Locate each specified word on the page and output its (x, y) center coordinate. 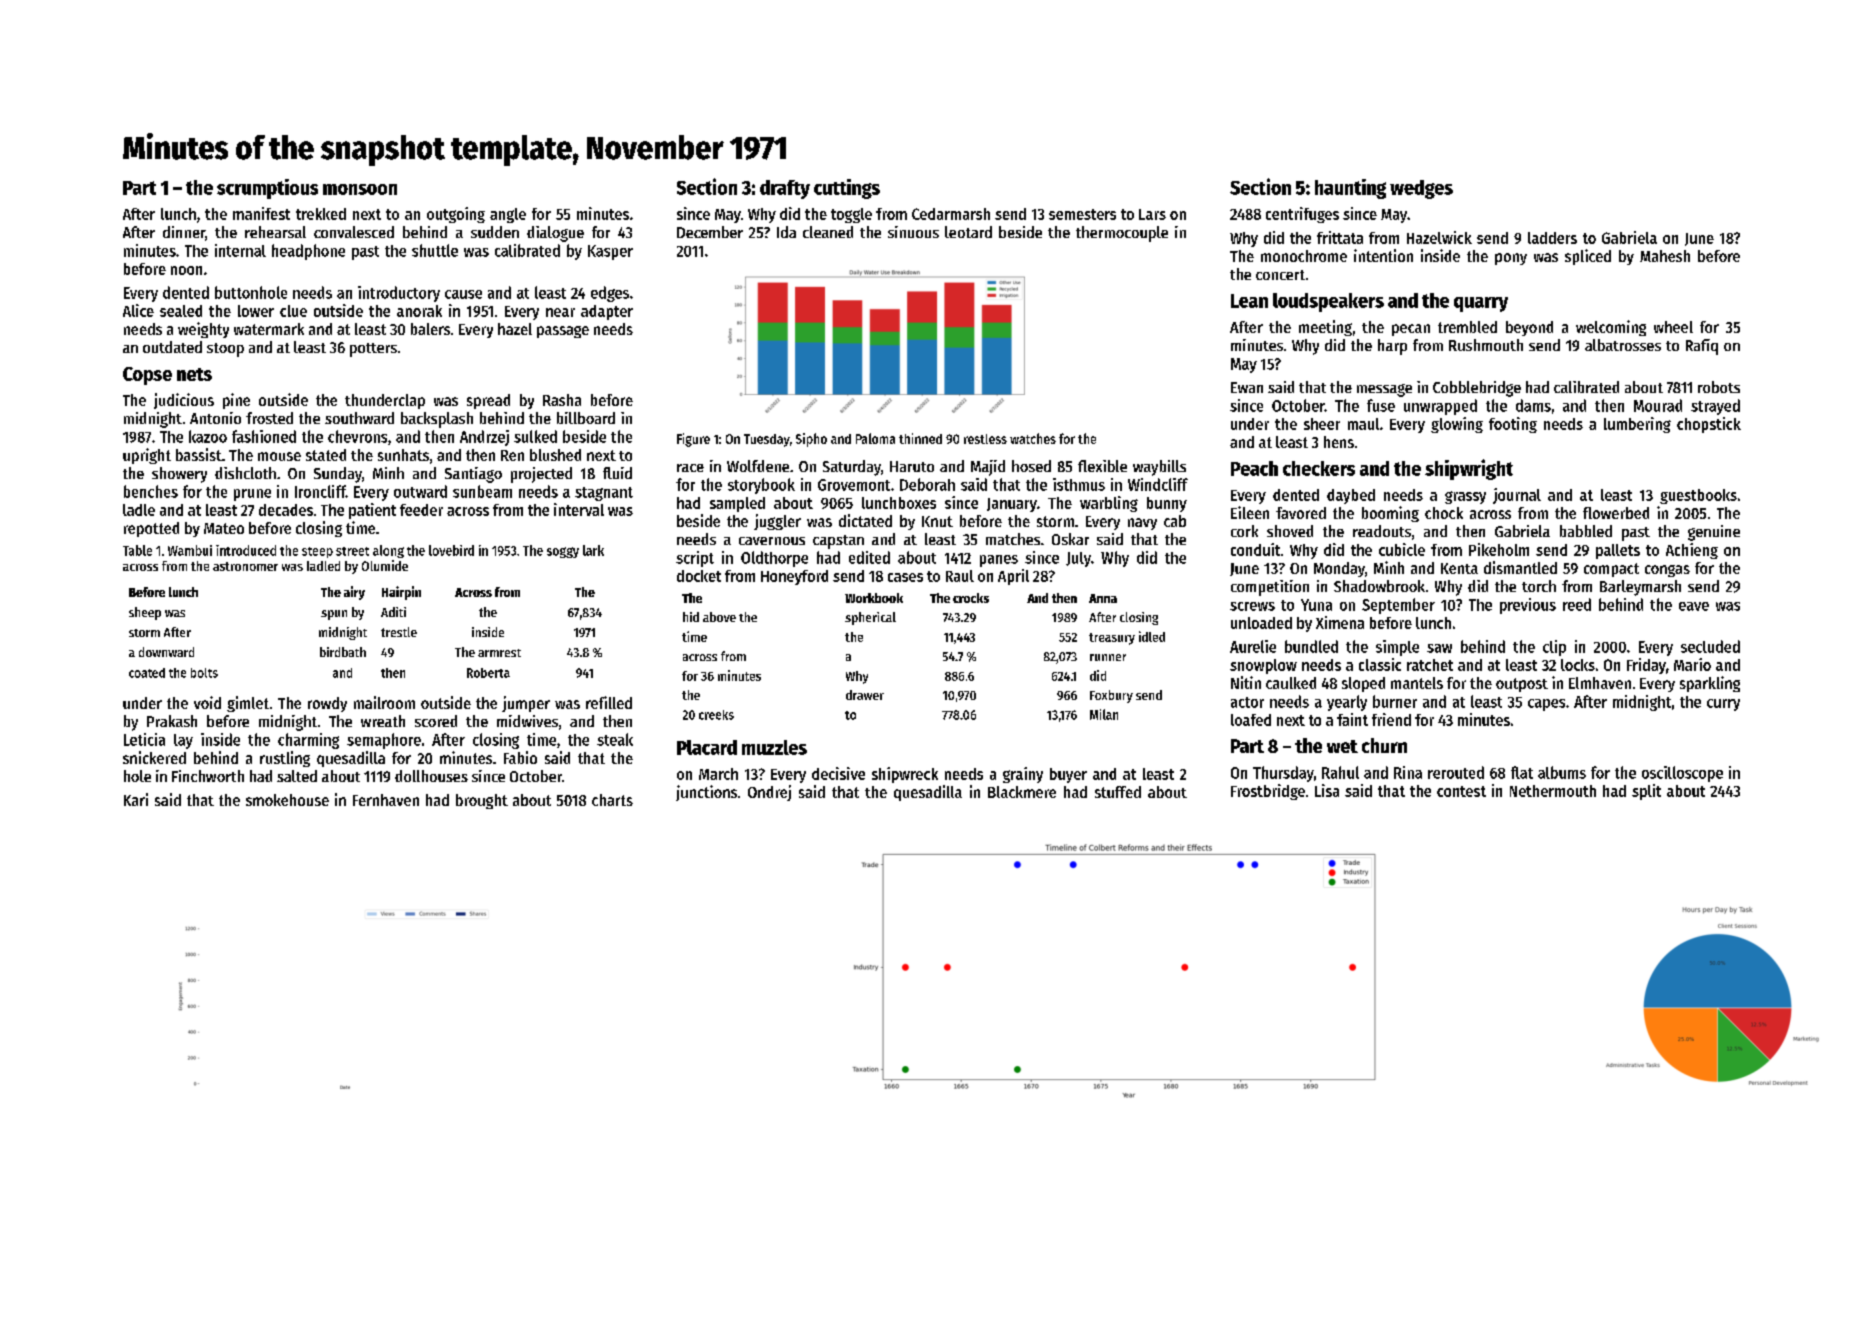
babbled (1586, 531)
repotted (151, 529)
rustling (285, 759)
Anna (1103, 598)
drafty (785, 189)
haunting (1350, 189)
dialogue (555, 234)
